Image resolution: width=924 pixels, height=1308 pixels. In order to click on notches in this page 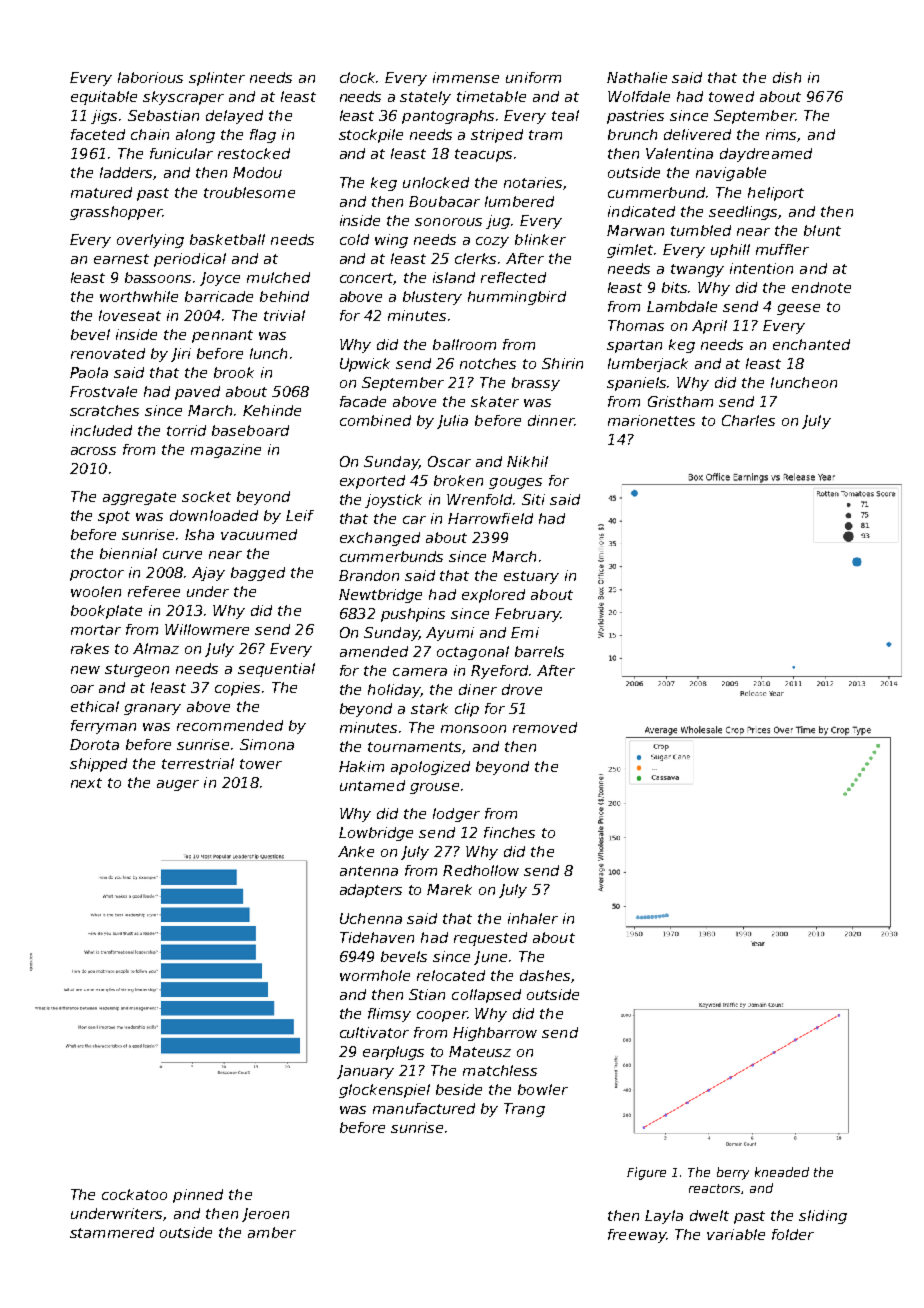, I will do `click(488, 363)`.
